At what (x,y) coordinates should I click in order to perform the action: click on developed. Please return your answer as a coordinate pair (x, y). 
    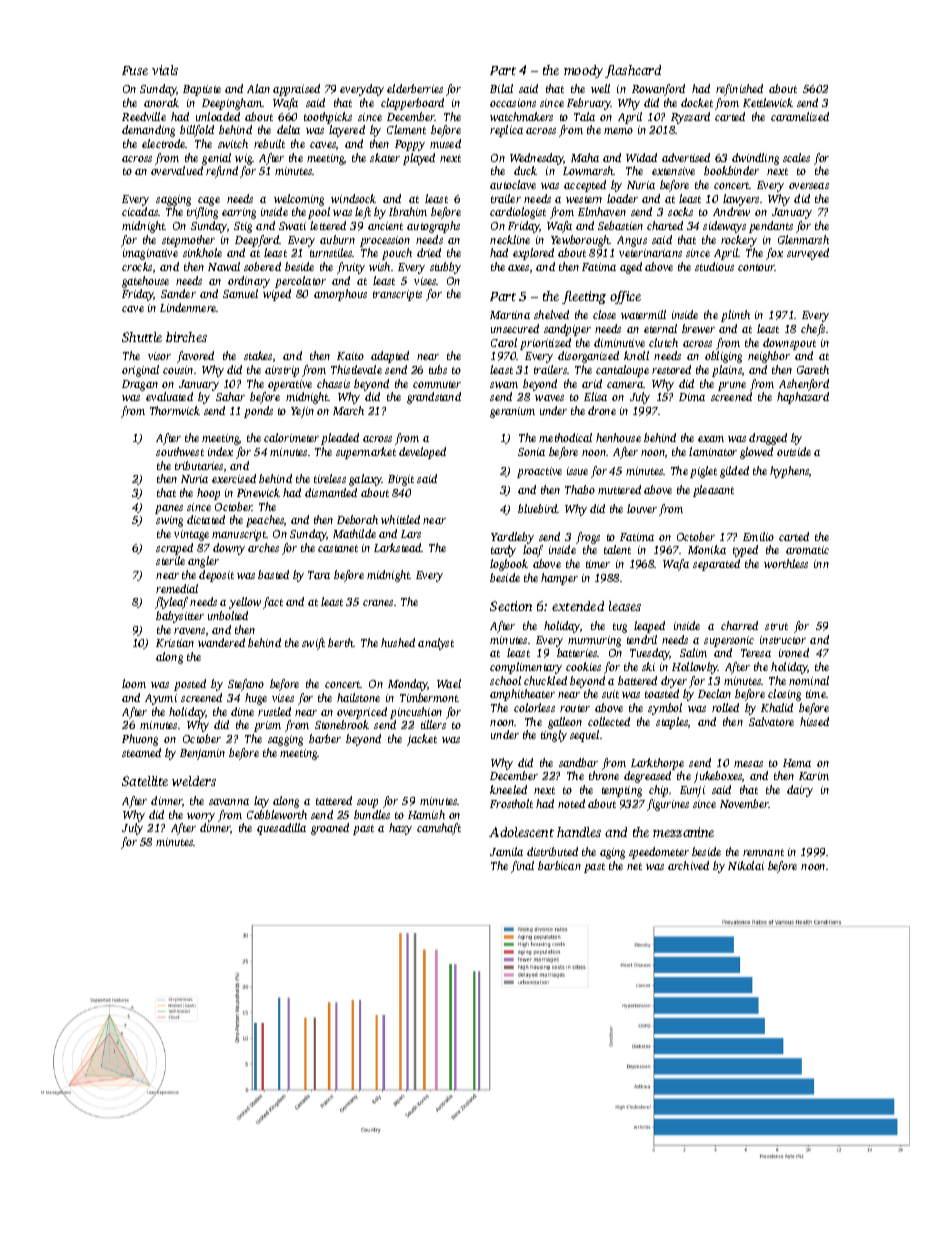
    Looking at the image, I should click on (422, 453).
